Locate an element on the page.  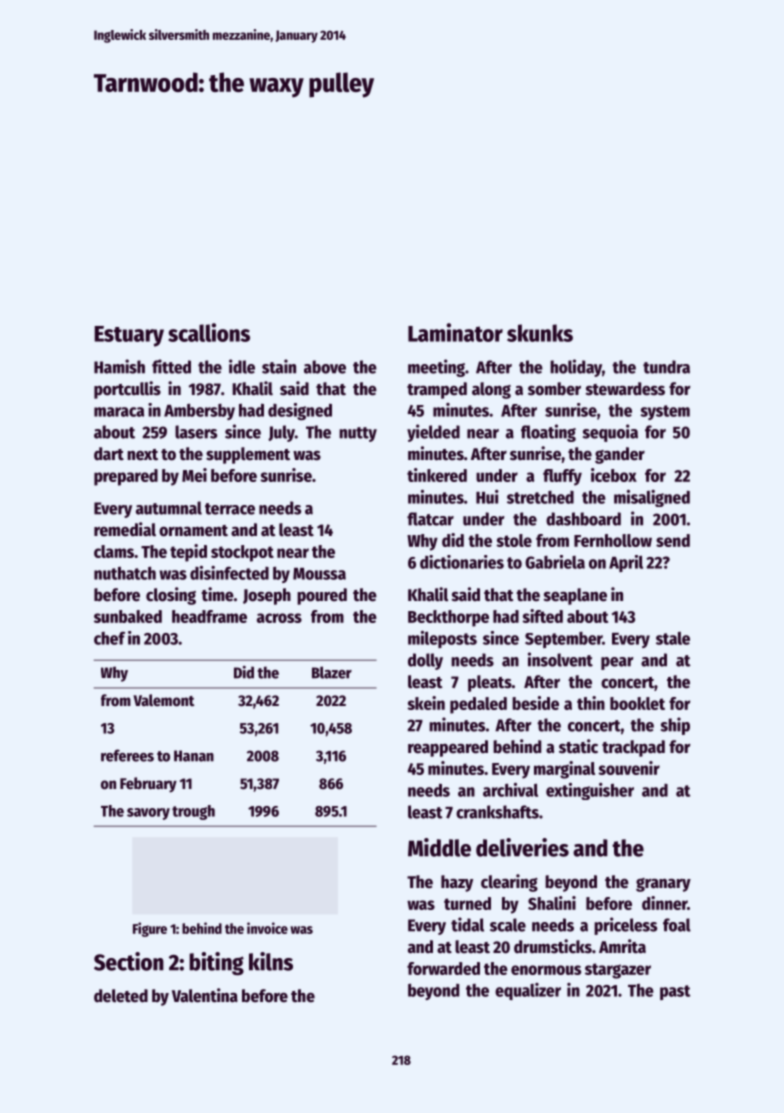
stale is located at coordinates (673, 638).
